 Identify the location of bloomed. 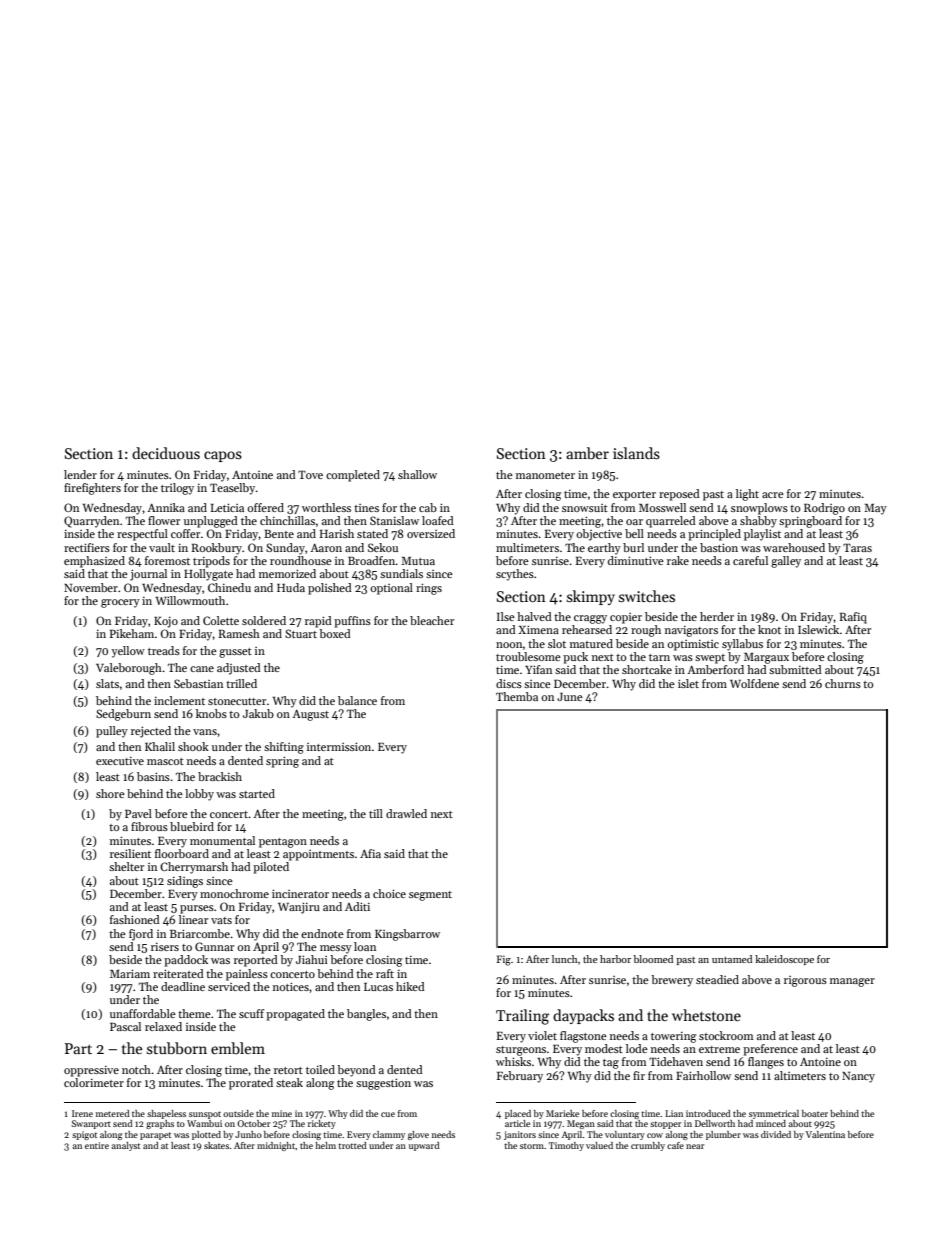
(653, 959).
